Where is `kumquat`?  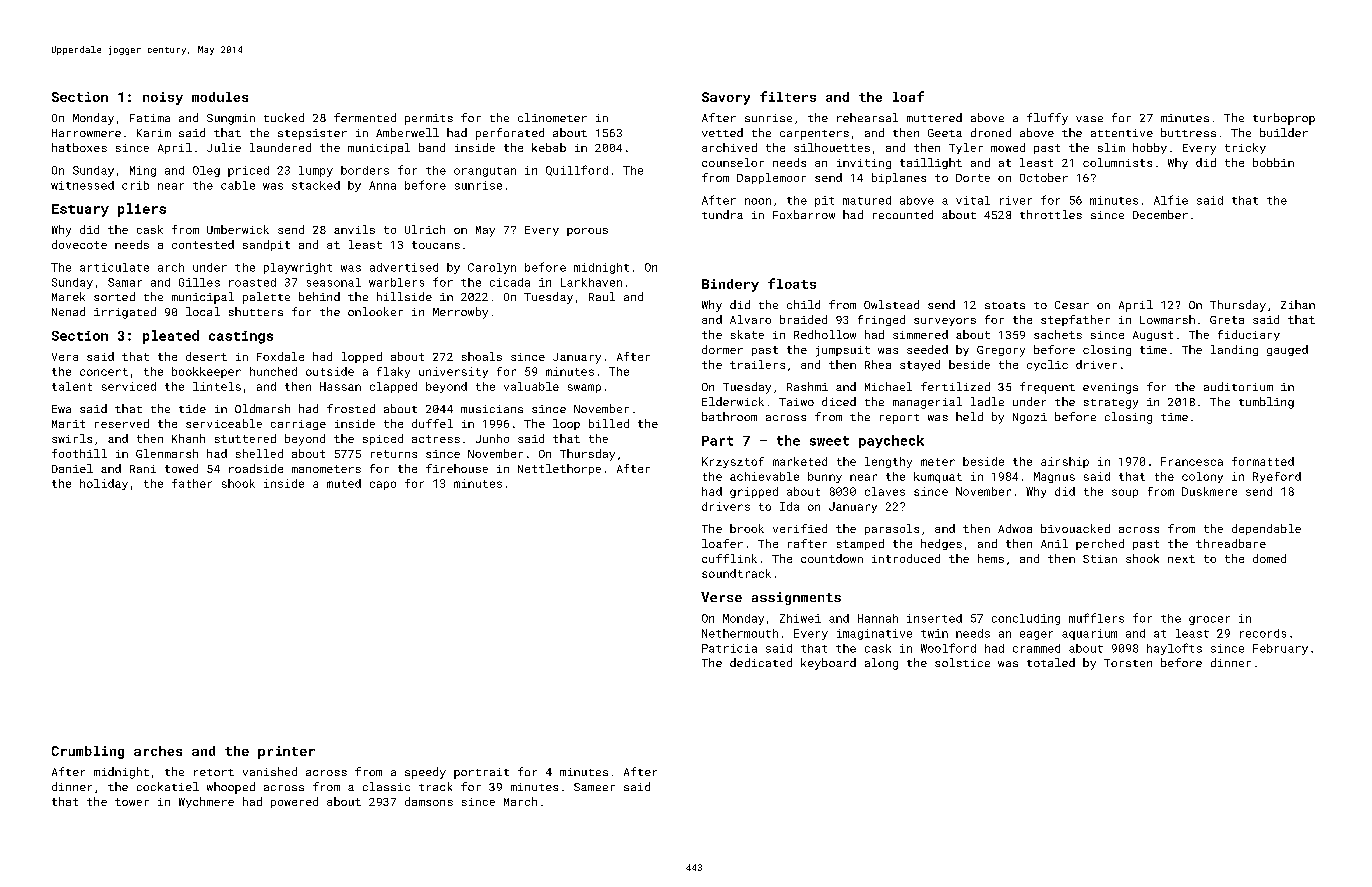 kumquat is located at coordinates (938, 477).
